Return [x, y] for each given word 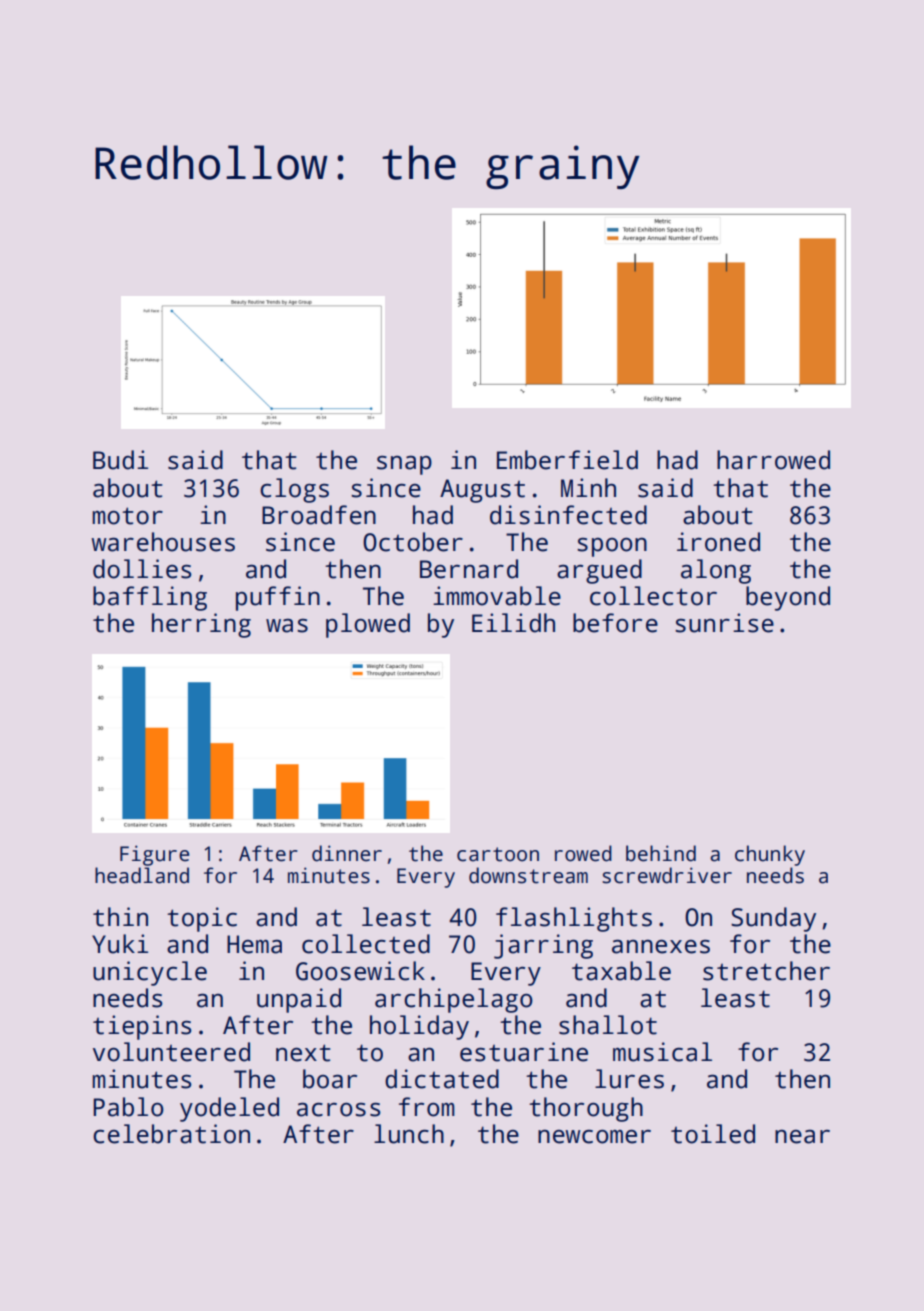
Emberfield [567, 460]
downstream [528, 875]
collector [653, 596]
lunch [409, 1134]
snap [404, 465]
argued [599, 571]
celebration [171, 1134]
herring [201, 625]
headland [142, 875]
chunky [770, 855]
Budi [120, 460]
